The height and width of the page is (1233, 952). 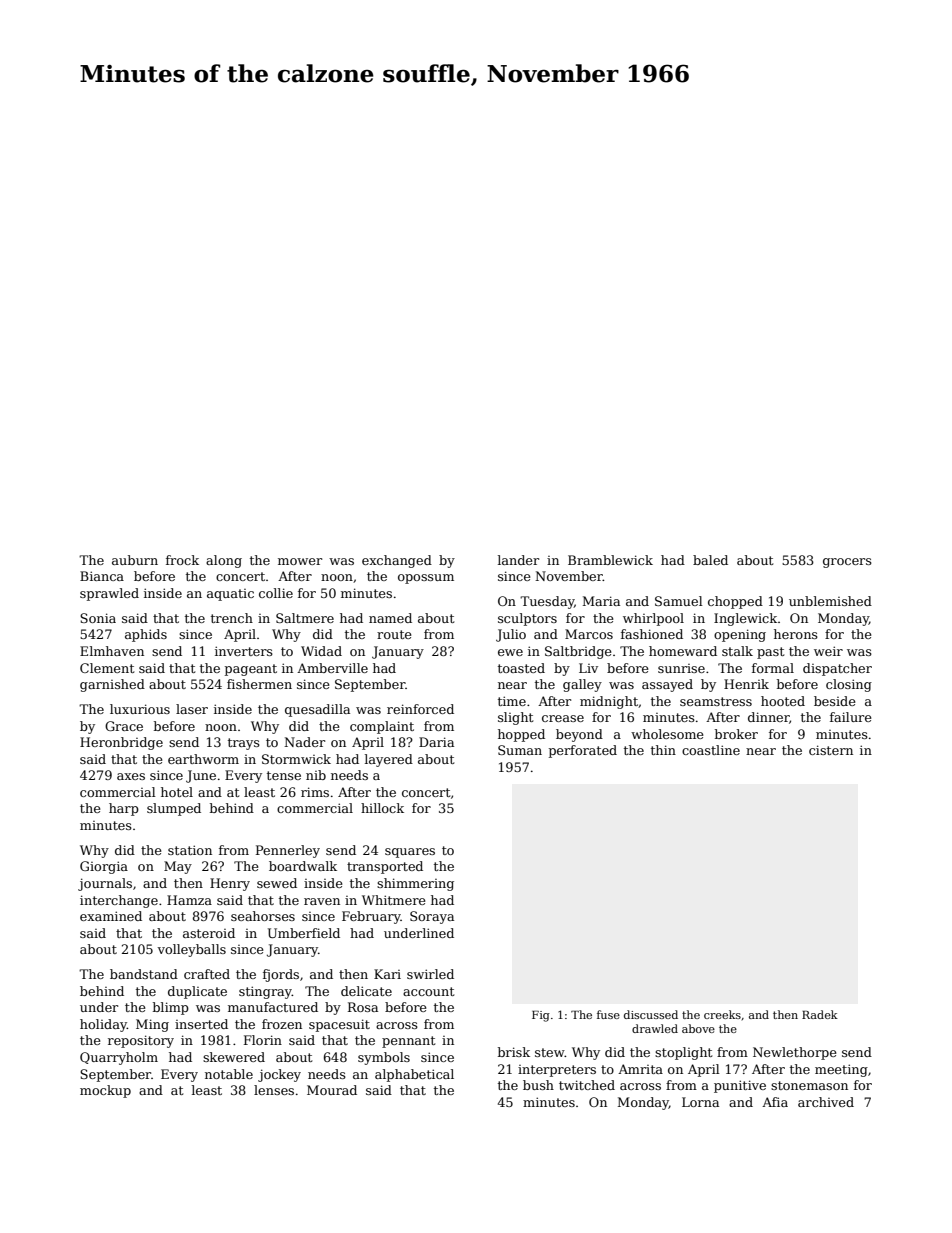 I want to click on along, so click(x=224, y=561).
